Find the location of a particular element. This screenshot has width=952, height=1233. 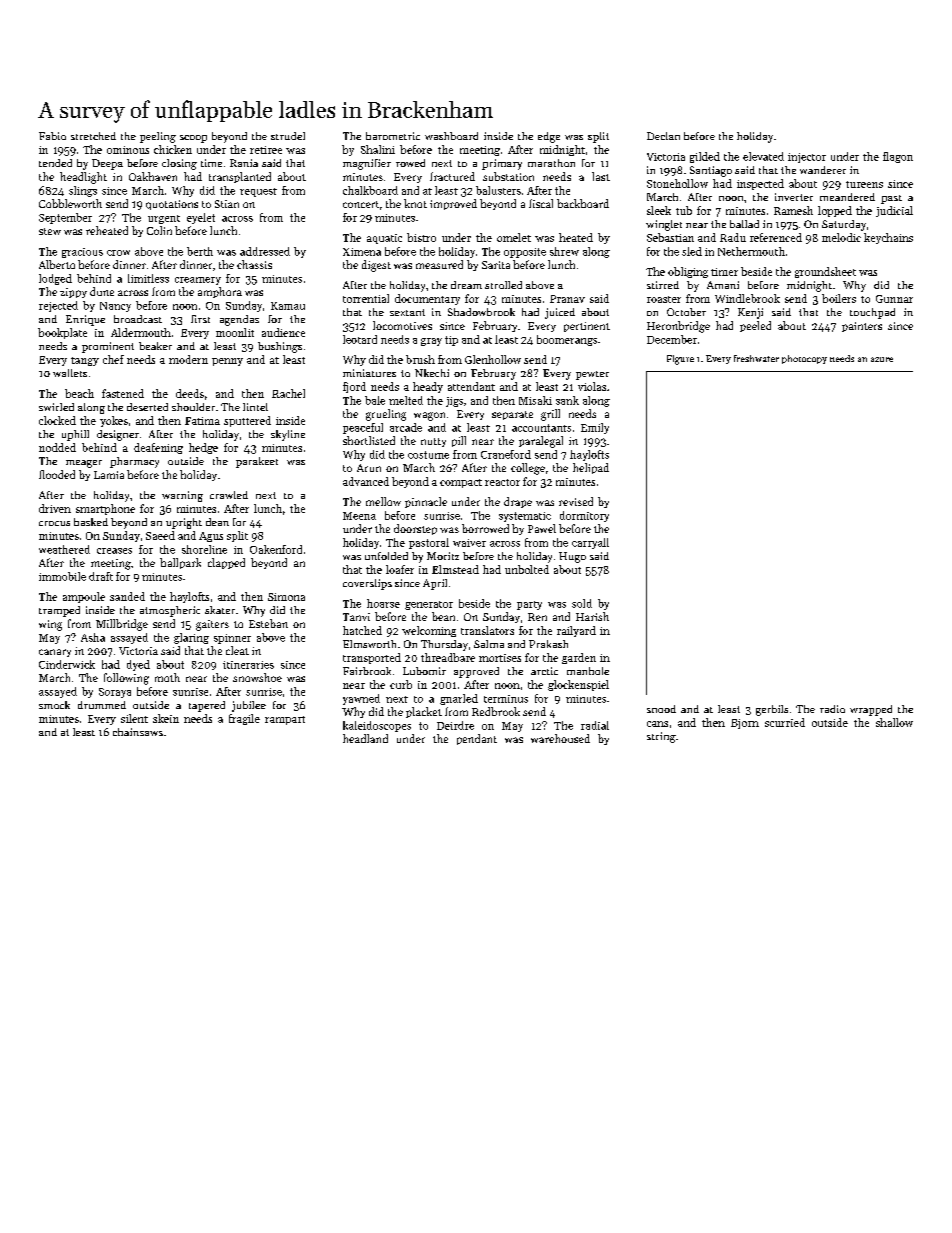

strudel is located at coordinates (288, 136).
